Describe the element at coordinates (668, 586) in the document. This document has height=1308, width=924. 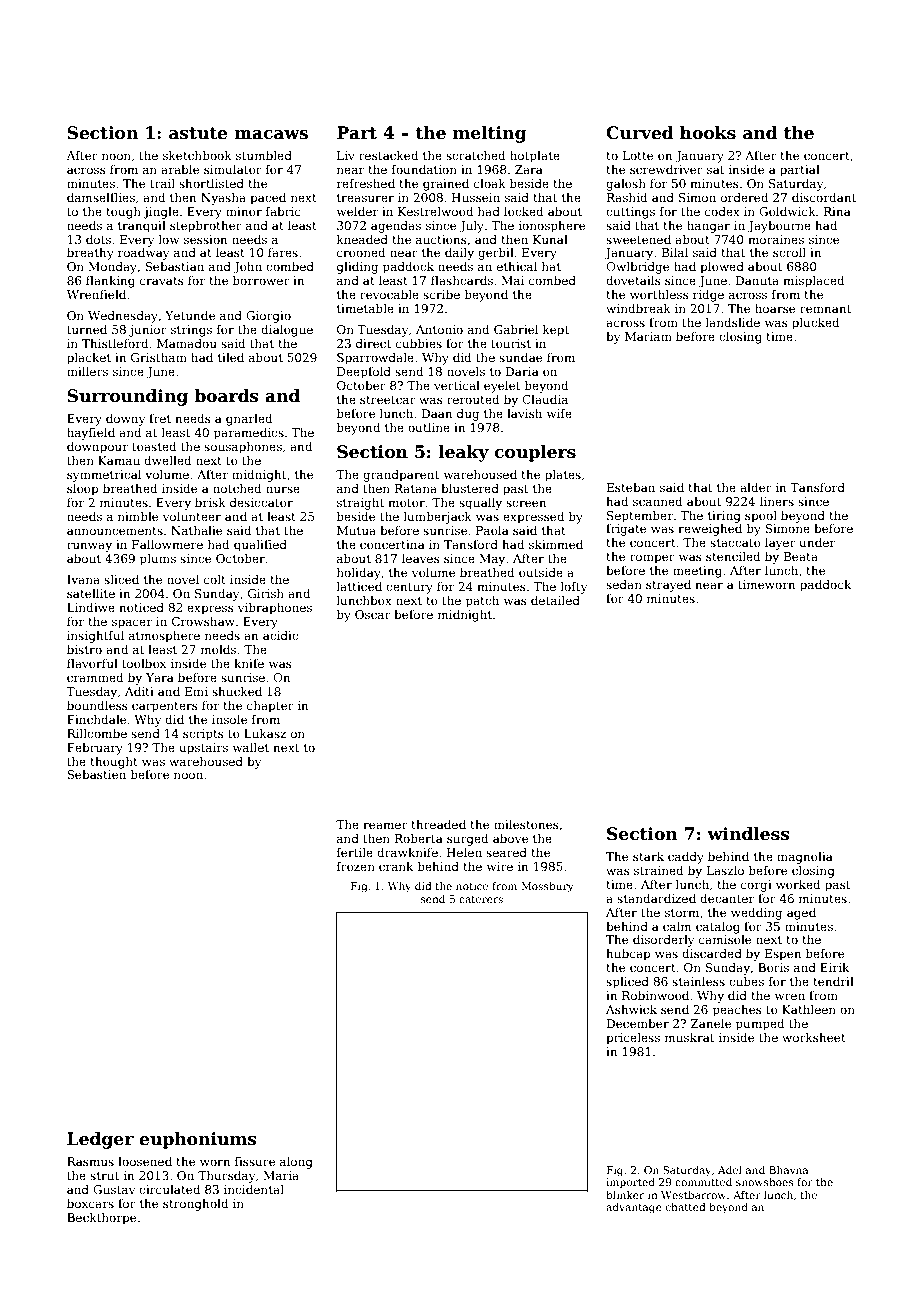
I see `strayed` at that location.
